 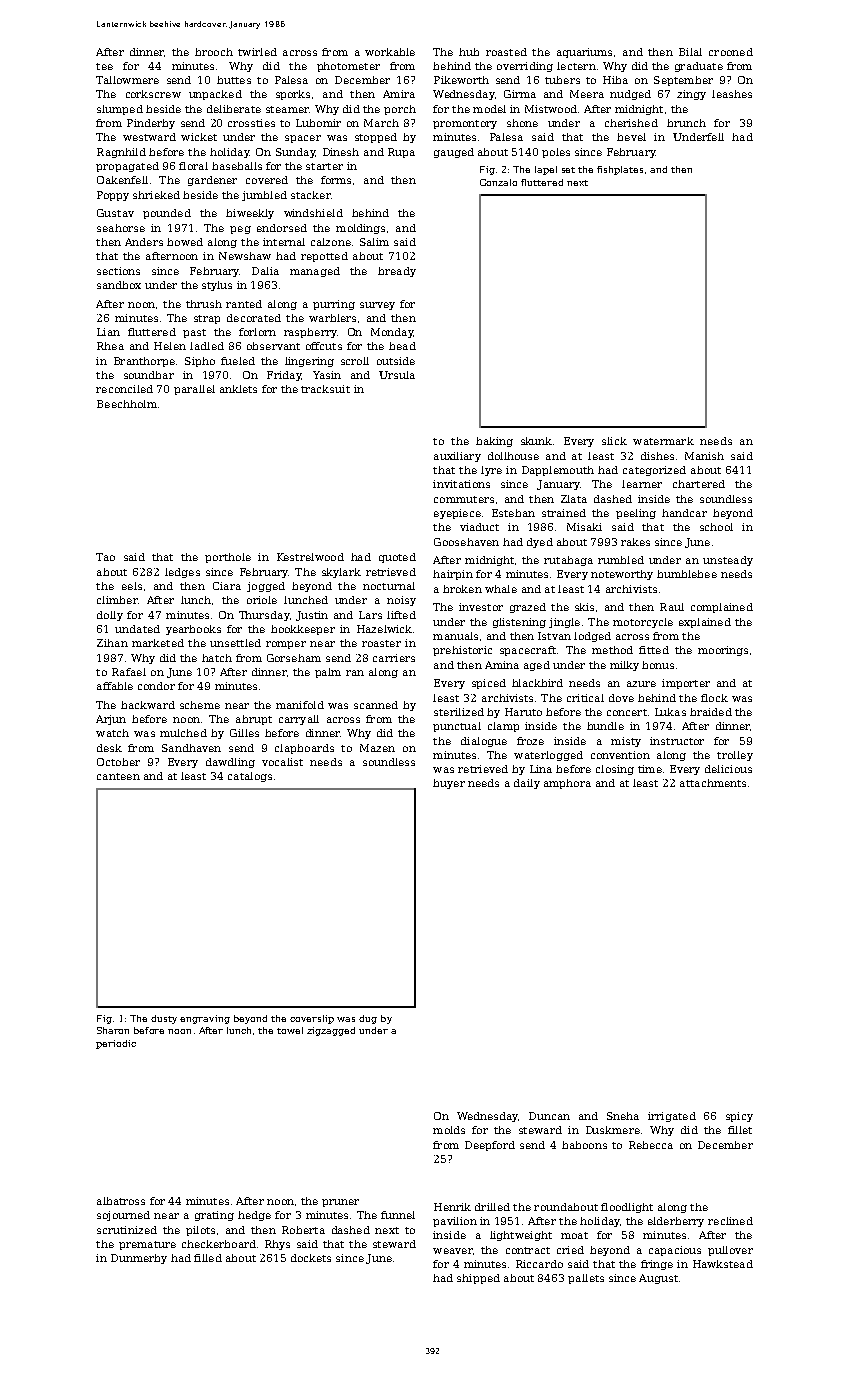 I want to click on workable, so click(x=390, y=52).
